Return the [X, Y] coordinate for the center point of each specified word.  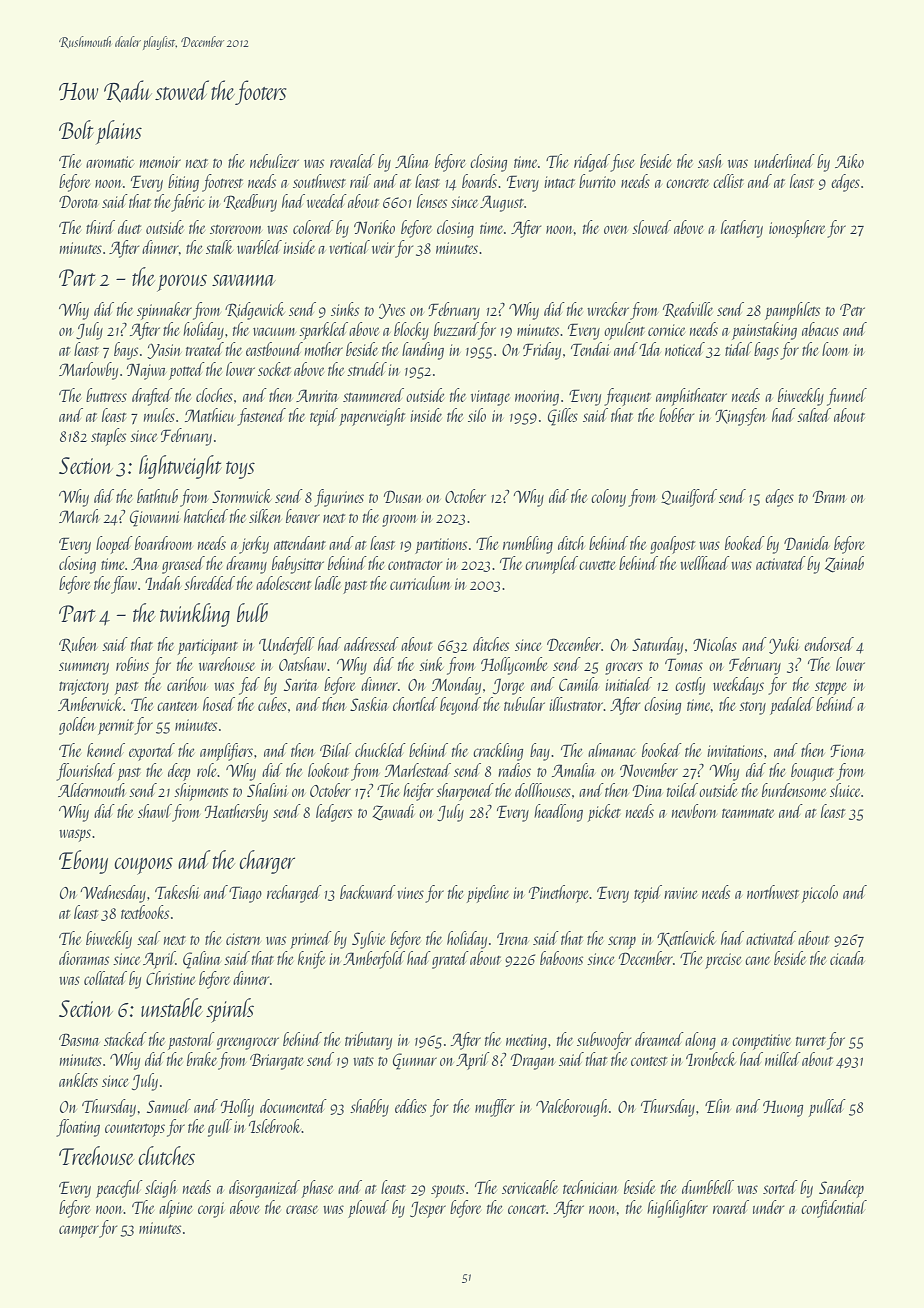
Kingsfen [741, 417]
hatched [206, 516]
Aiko [849, 161]
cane [757, 960]
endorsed [829, 644]
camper [79, 1231]
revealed [352, 161]
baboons [561, 958]
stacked [125, 1039]
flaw [124, 585]
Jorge [508, 686]
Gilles [563, 417]
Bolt [76, 129]
